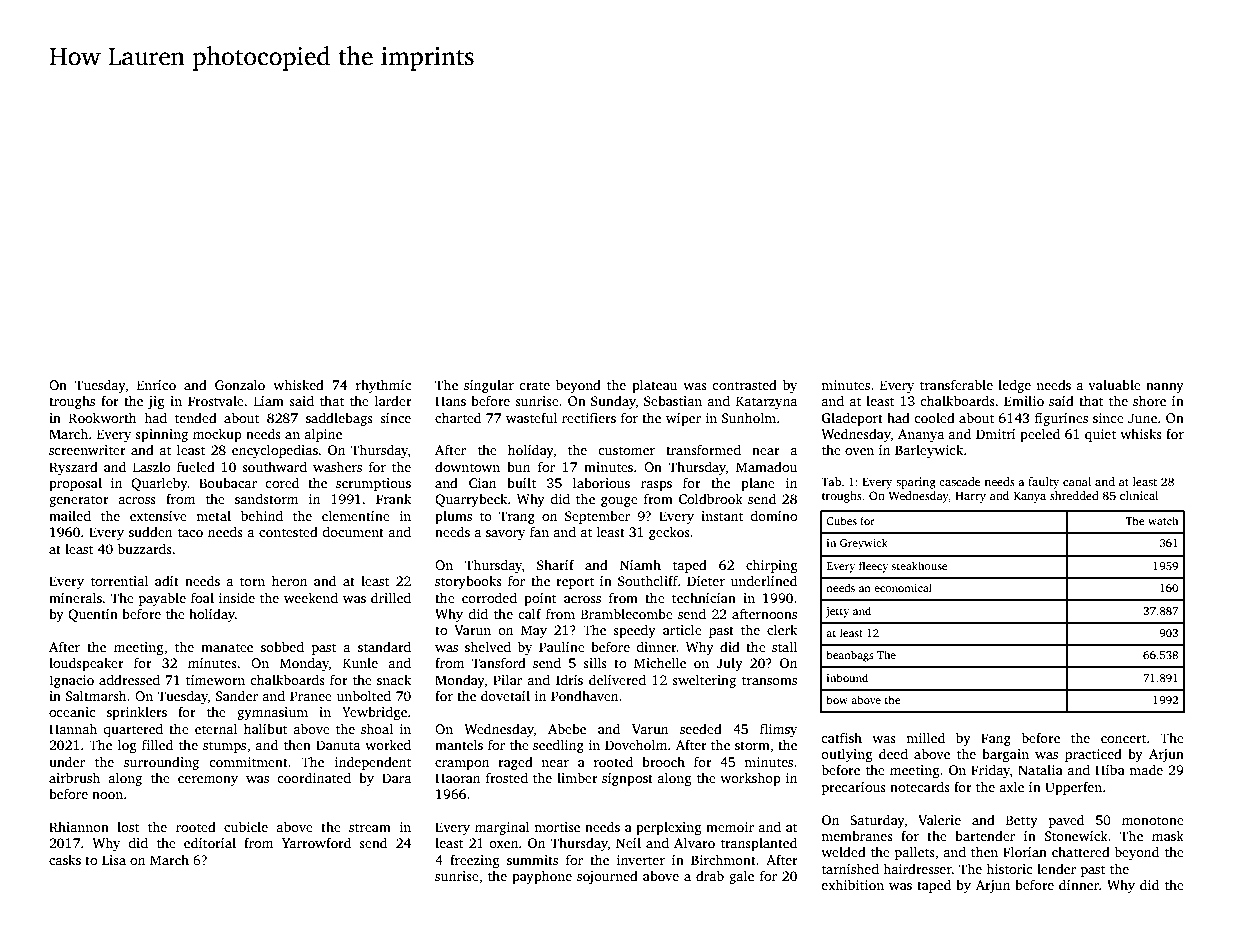 This screenshot has width=1233, height=952. What do you see at coordinates (237, 597) in the screenshot?
I see `inside` at bounding box center [237, 597].
